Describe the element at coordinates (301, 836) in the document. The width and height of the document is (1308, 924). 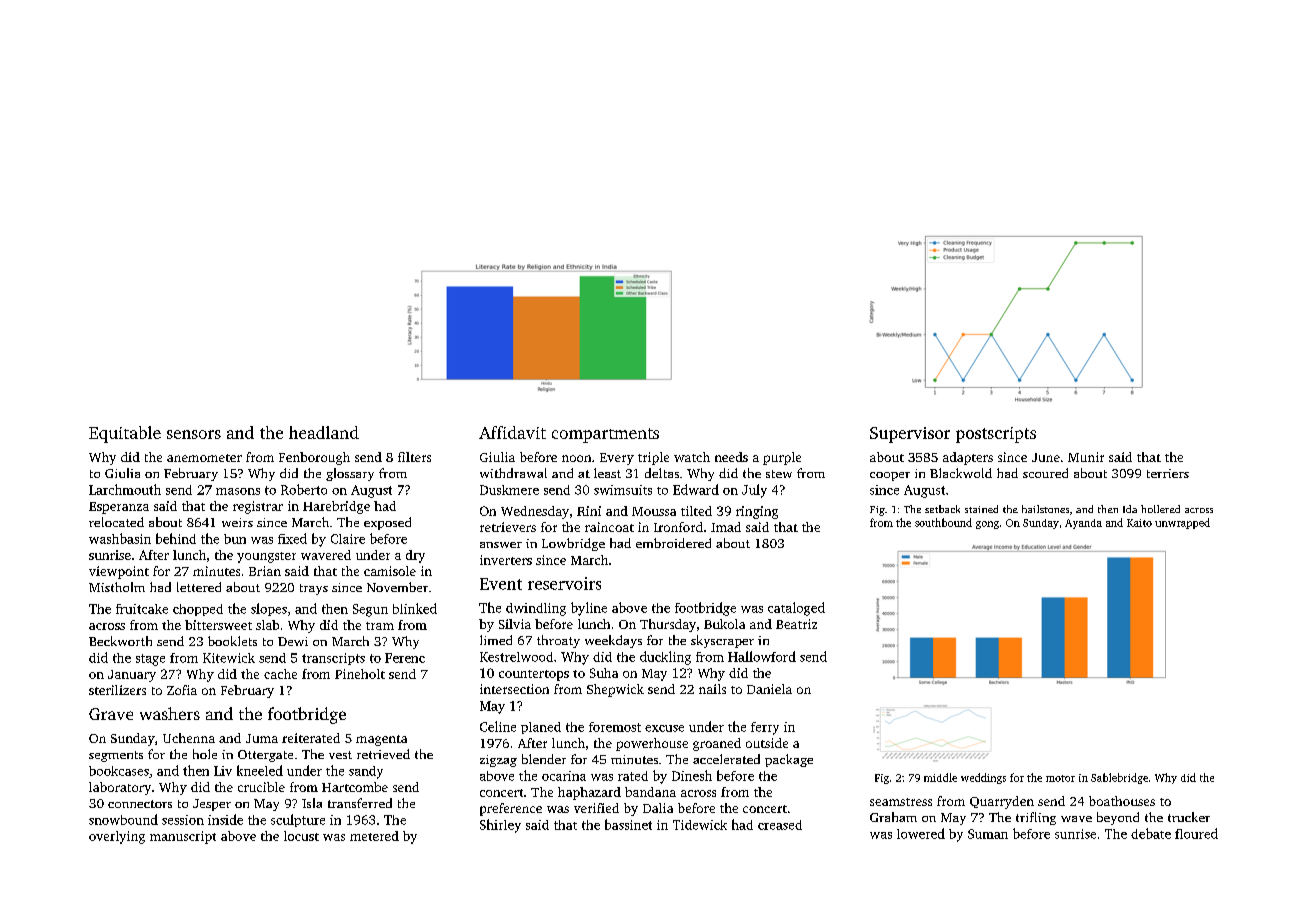
I see `locust` at that location.
